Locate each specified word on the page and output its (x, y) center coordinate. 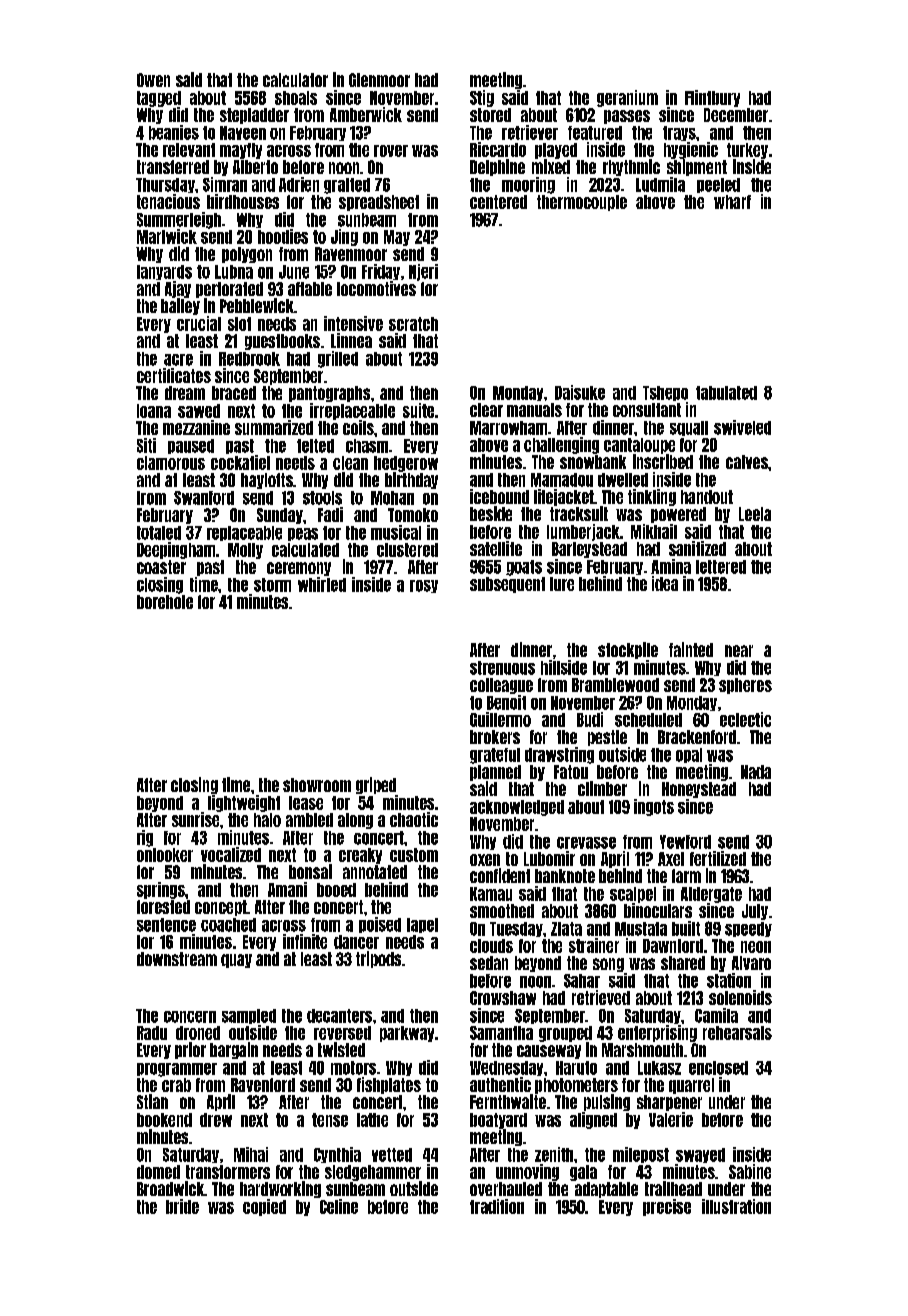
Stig (482, 98)
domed (158, 1172)
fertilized (718, 858)
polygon (247, 255)
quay (236, 961)
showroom (317, 785)
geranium (627, 98)
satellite (496, 548)
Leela (755, 514)
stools (322, 498)
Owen (153, 80)
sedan (489, 963)
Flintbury (712, 98)
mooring (528, 185)
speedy (748, 929)
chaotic (414, 819)
